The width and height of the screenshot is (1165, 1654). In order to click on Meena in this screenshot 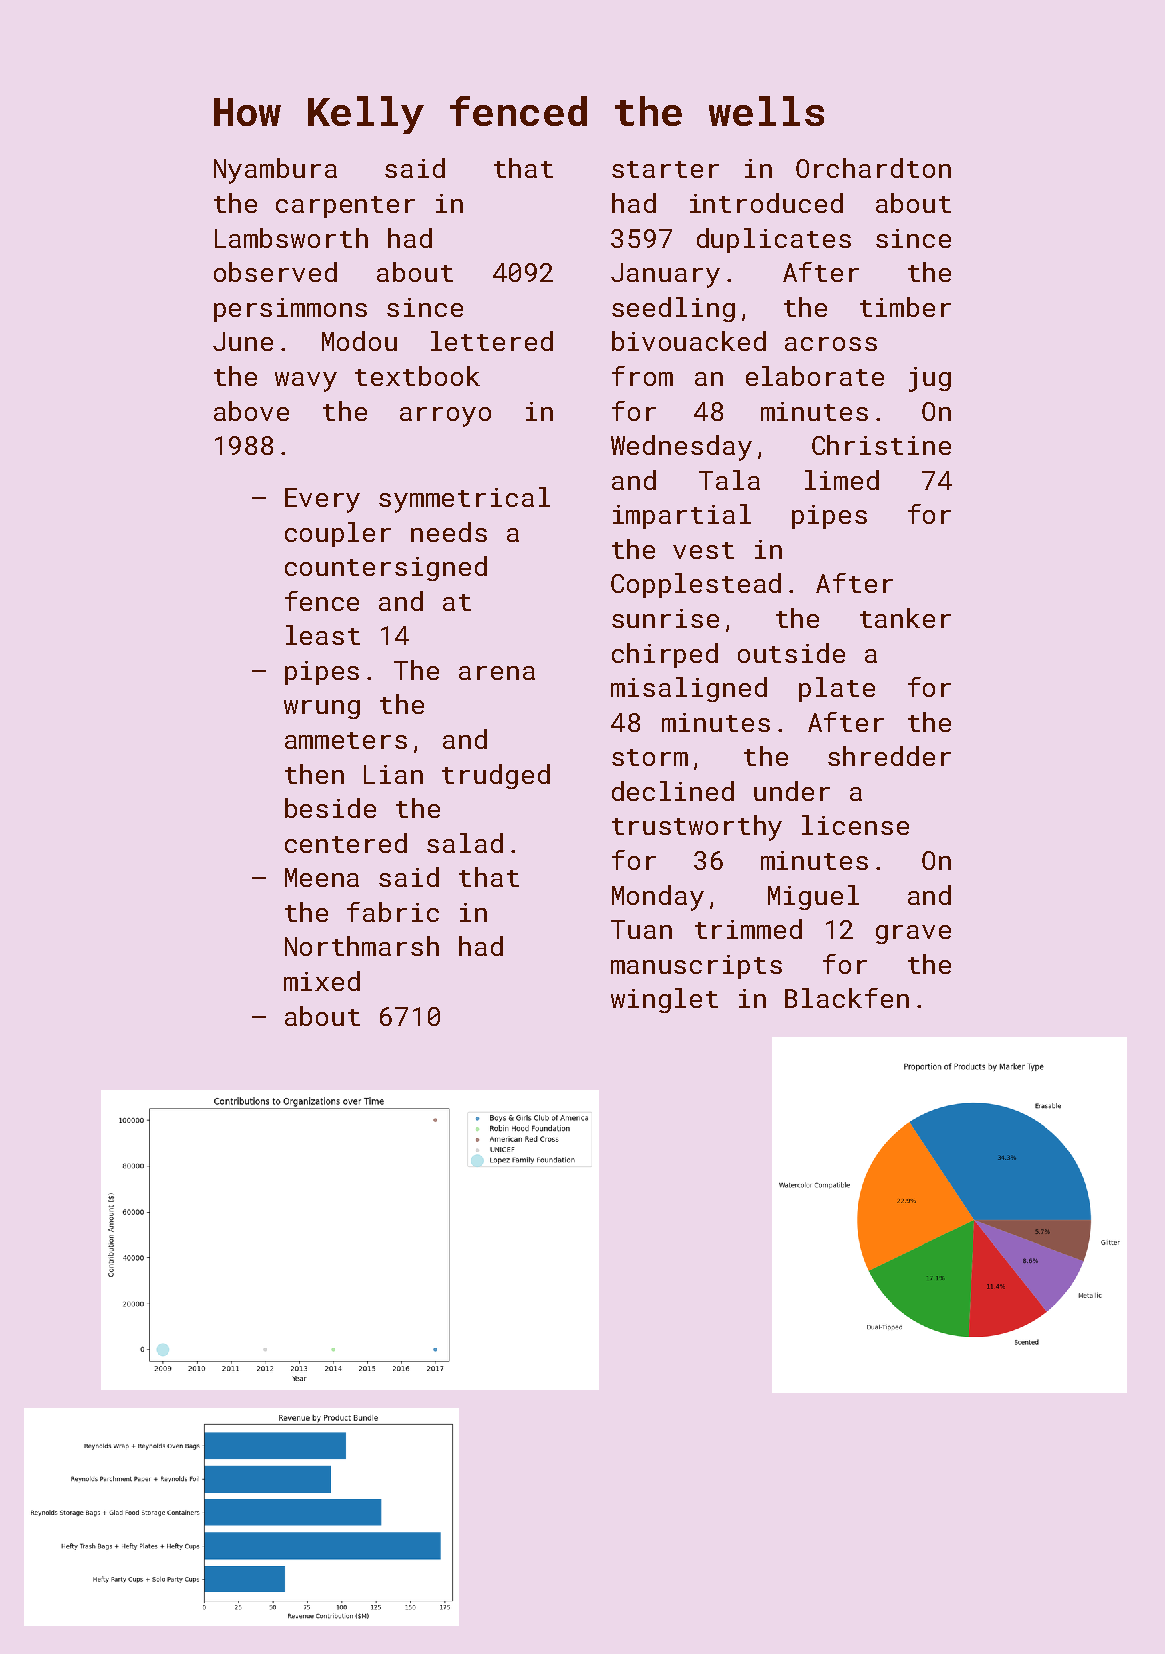, I will do `click(322, 877)`.
